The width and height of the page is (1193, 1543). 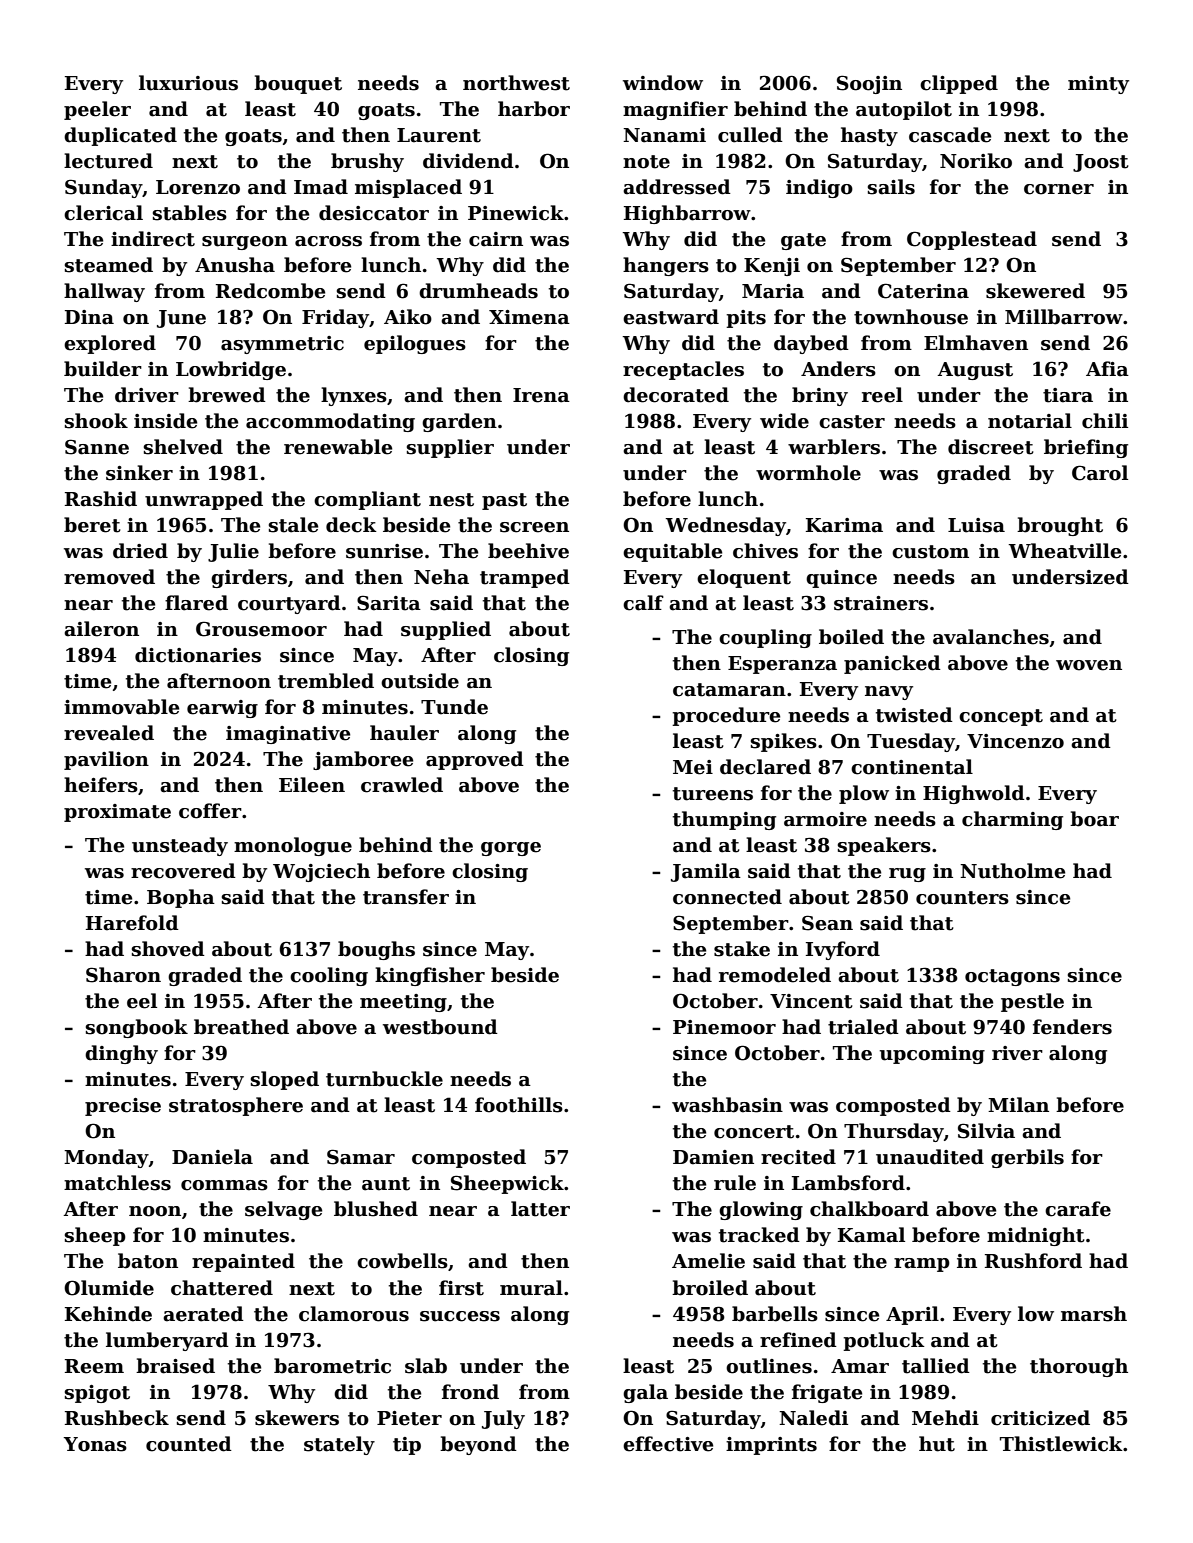 I want to click on songbook, so click(x=137, y=1028).
